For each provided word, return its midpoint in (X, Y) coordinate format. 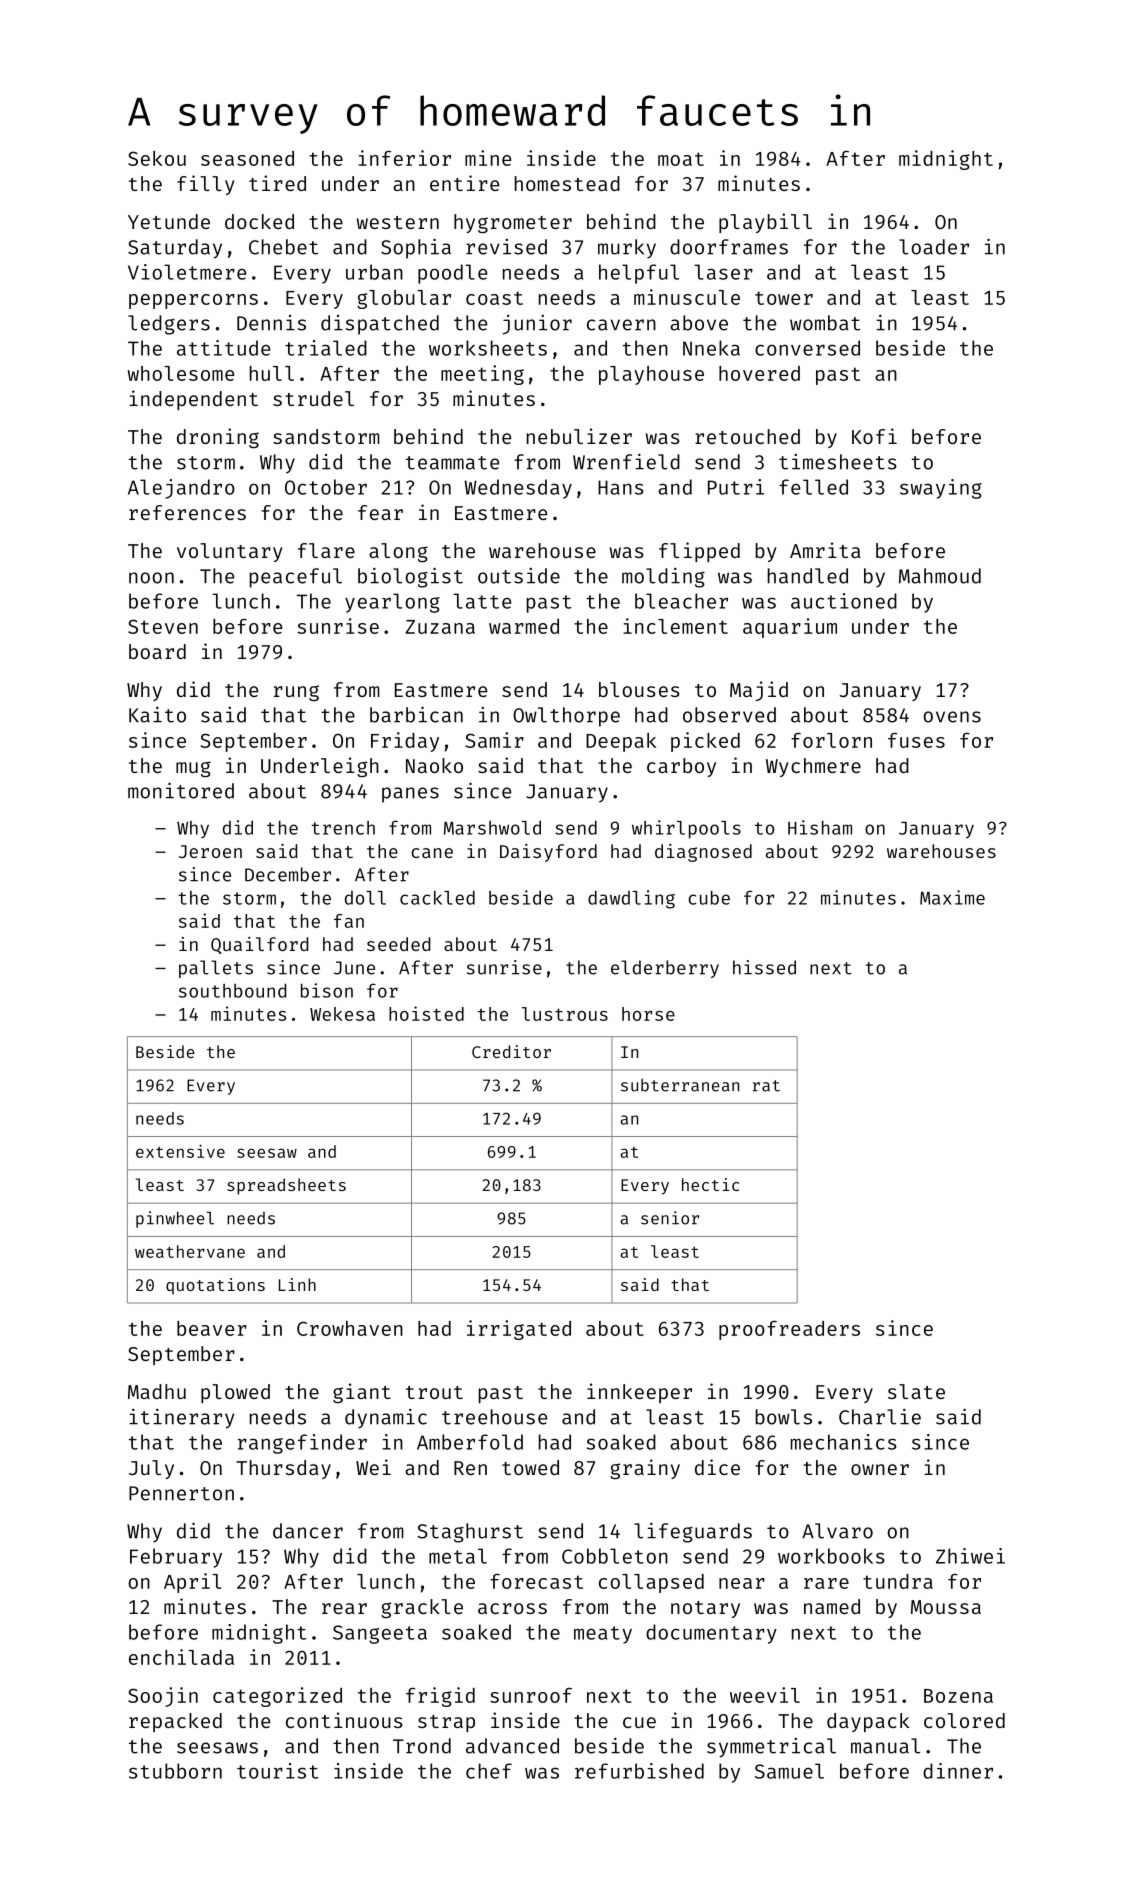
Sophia (416, 249)
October (326, 487)
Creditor (511, 1051)
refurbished (639, 1771)
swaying (941, 489)
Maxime (952, 897)
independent (193, 400)
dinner (958, 1771)
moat (681, 159)
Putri (736, 487)
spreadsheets (286, 1186)
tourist (277, 1771)
